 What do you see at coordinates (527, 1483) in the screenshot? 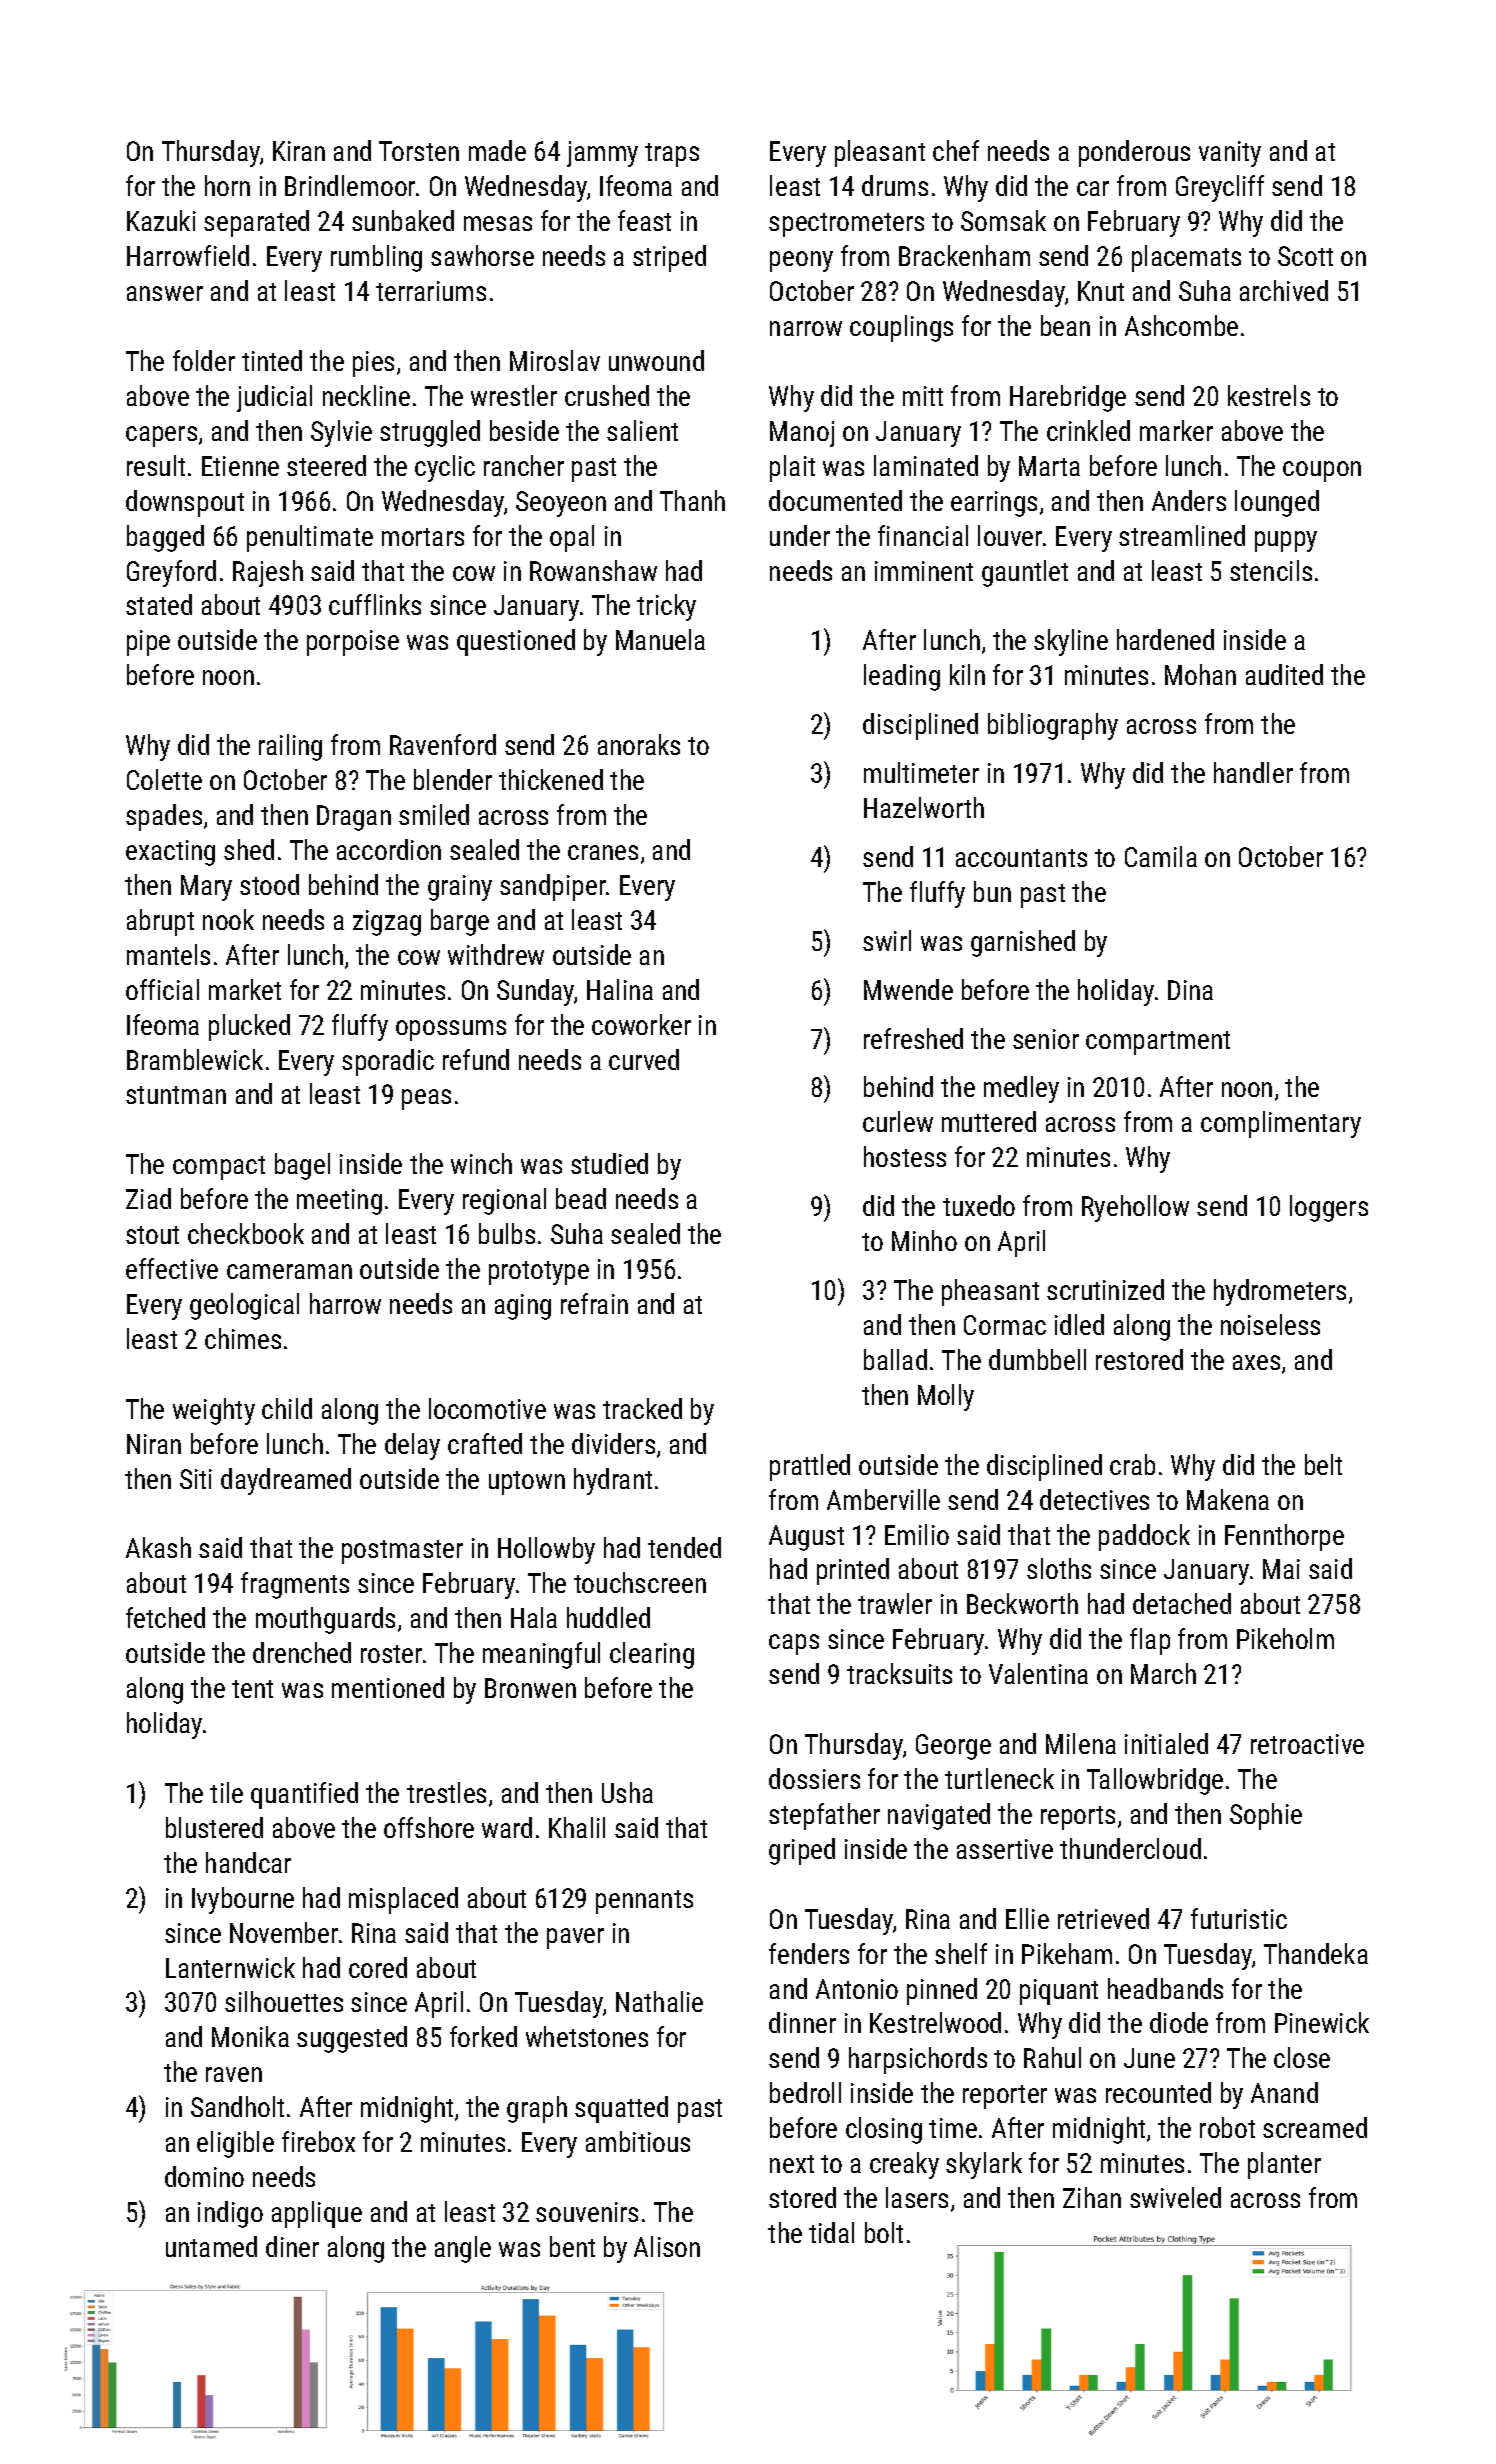
I see `uptown` at bounding box center [527, 1483].
